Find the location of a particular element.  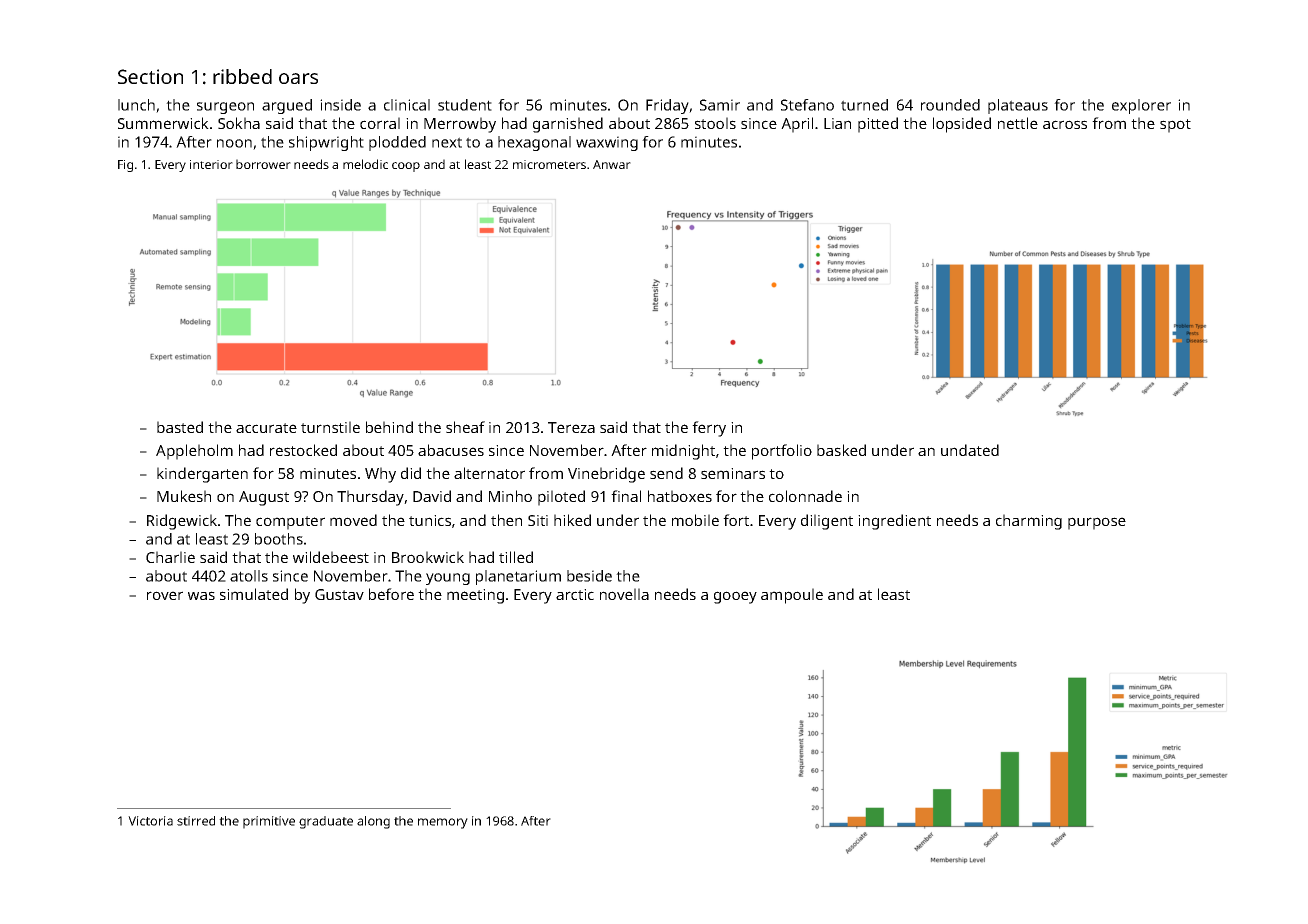

Anwar is located at coordinates (612, 164).
